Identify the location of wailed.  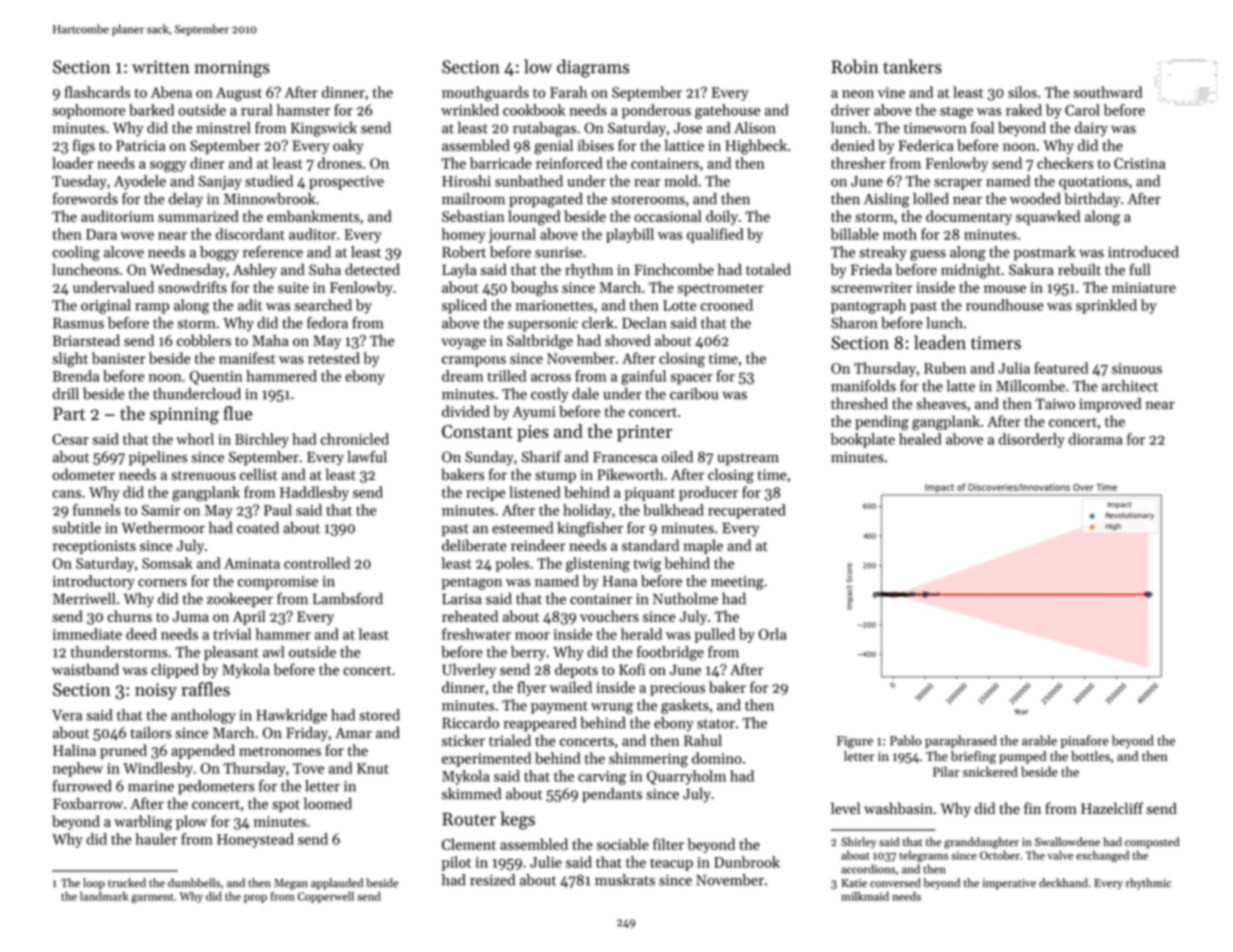
(571, 687).
